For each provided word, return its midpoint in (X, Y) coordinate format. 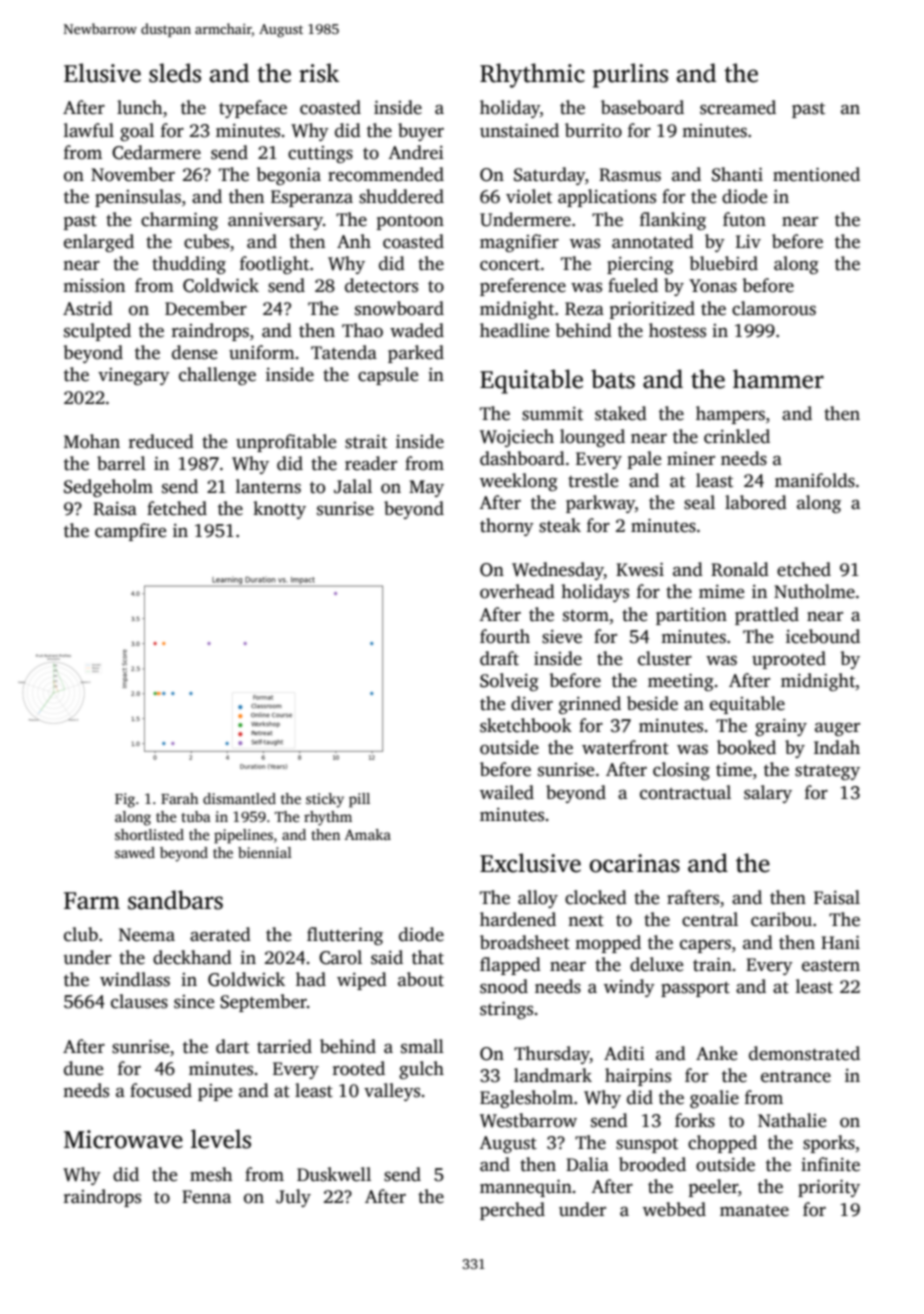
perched (512, 1211)
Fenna (206, 1197)
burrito (593, 130)
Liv (748, 241)
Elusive (102, 73)
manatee (754, 1211)
